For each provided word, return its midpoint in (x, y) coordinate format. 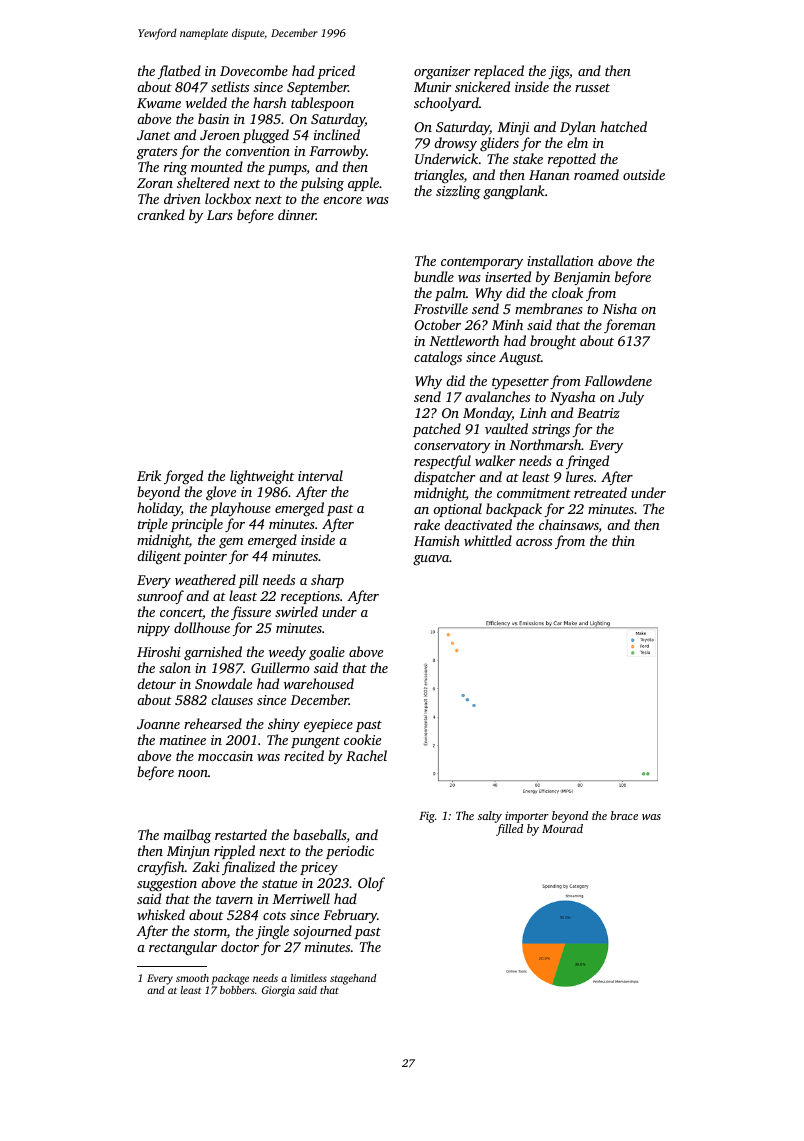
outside (644, 174)
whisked (161, 914)
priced (336, 72)
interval (320, 475)
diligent (159, 557)
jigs (558, 73)
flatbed (179, 72)
